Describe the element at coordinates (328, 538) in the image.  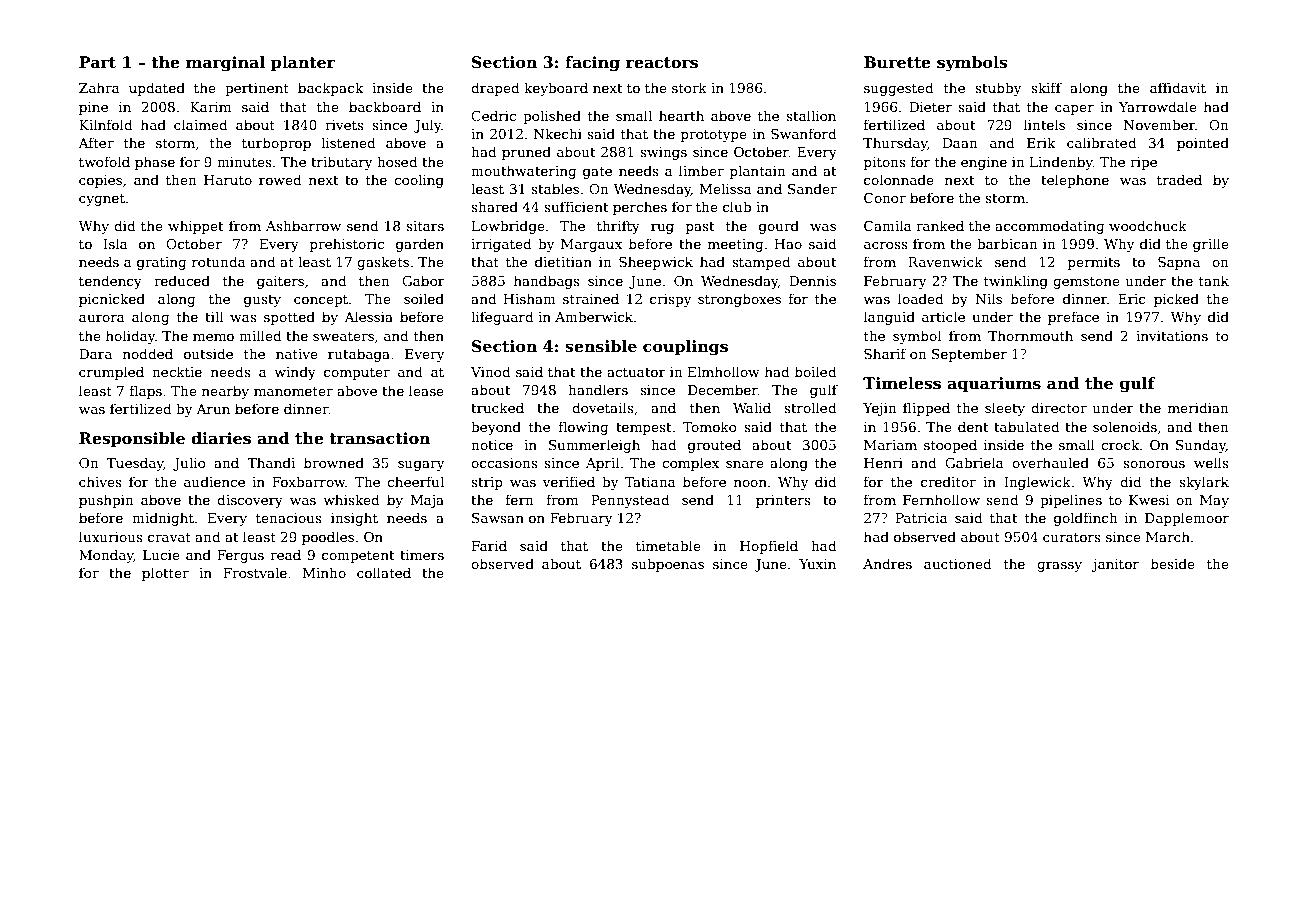
I see `poodles` at that location.
